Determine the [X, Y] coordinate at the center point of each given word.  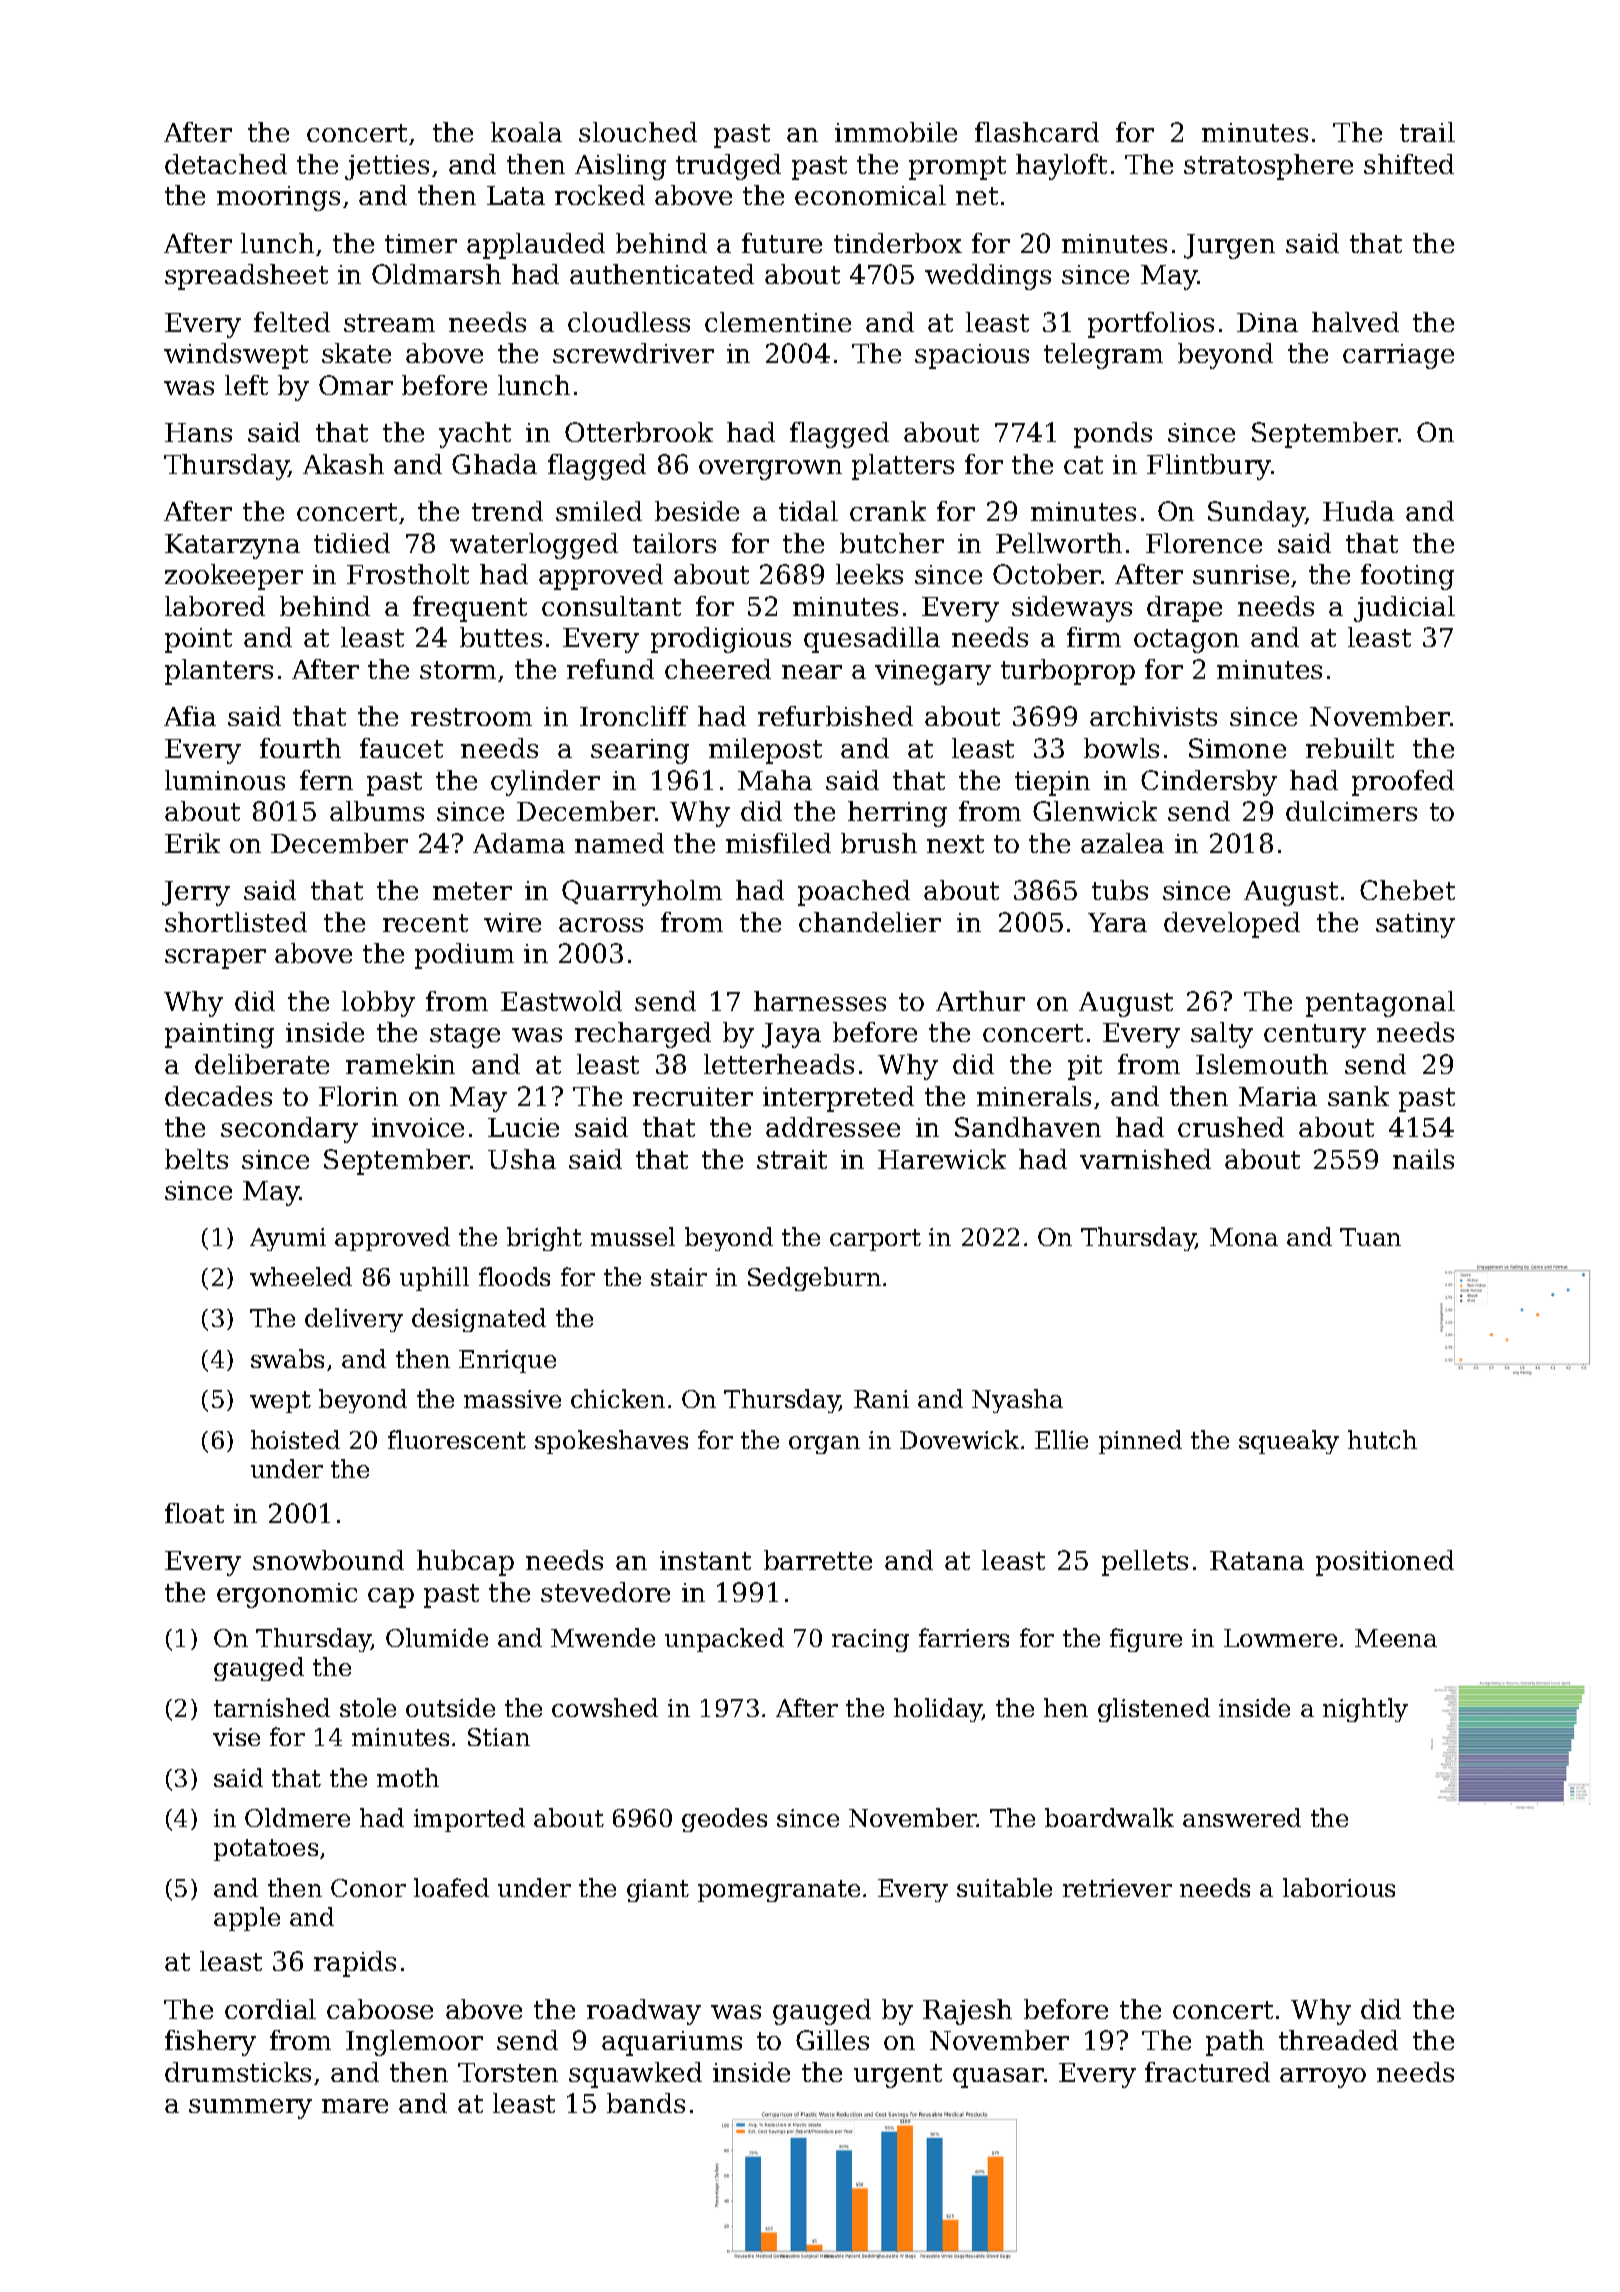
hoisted [295, 1439]
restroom [471, 717]
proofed [1403, 783]
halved [1355, 322]
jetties [387, 167]
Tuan [1370, 1237]
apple [247, 1919]
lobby [378, 1004]
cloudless [629, 322]
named [619, 843]
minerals [1034, 1096]
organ [824, 1445]
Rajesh [967, 2012]
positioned [1385, 1563]
